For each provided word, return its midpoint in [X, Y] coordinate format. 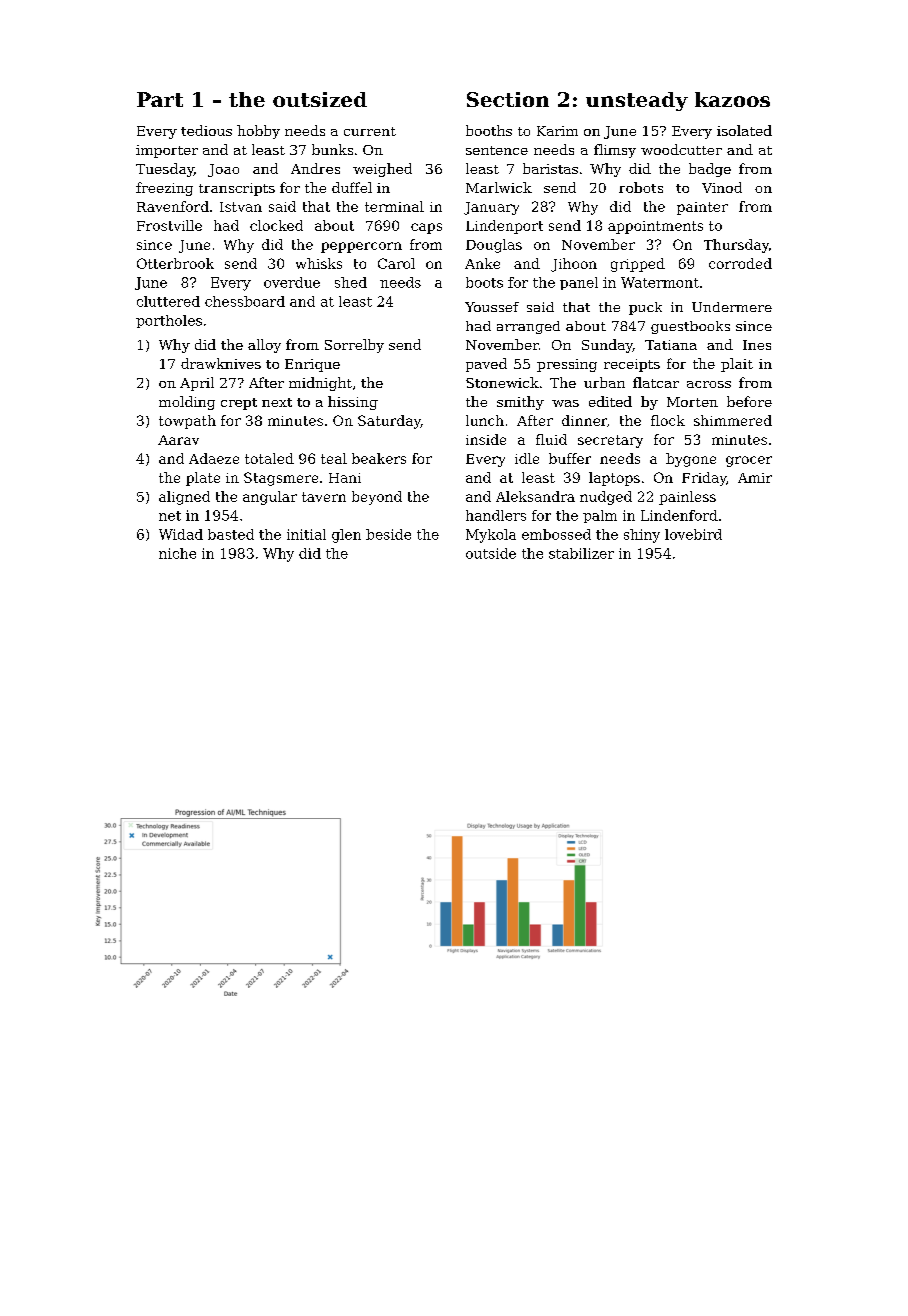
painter [702, 208]
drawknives [221, 363]
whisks [319, 263]
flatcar [656, 382]
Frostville [169, 225]
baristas [550, 168]
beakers [379, 458]
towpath [187, 422]
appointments [655, 227]
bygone [691, 460]
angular [270, 498]
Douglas [494, 246]
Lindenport [504, 227]
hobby [258, 132]
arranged [528, 327]
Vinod [722, 187]
